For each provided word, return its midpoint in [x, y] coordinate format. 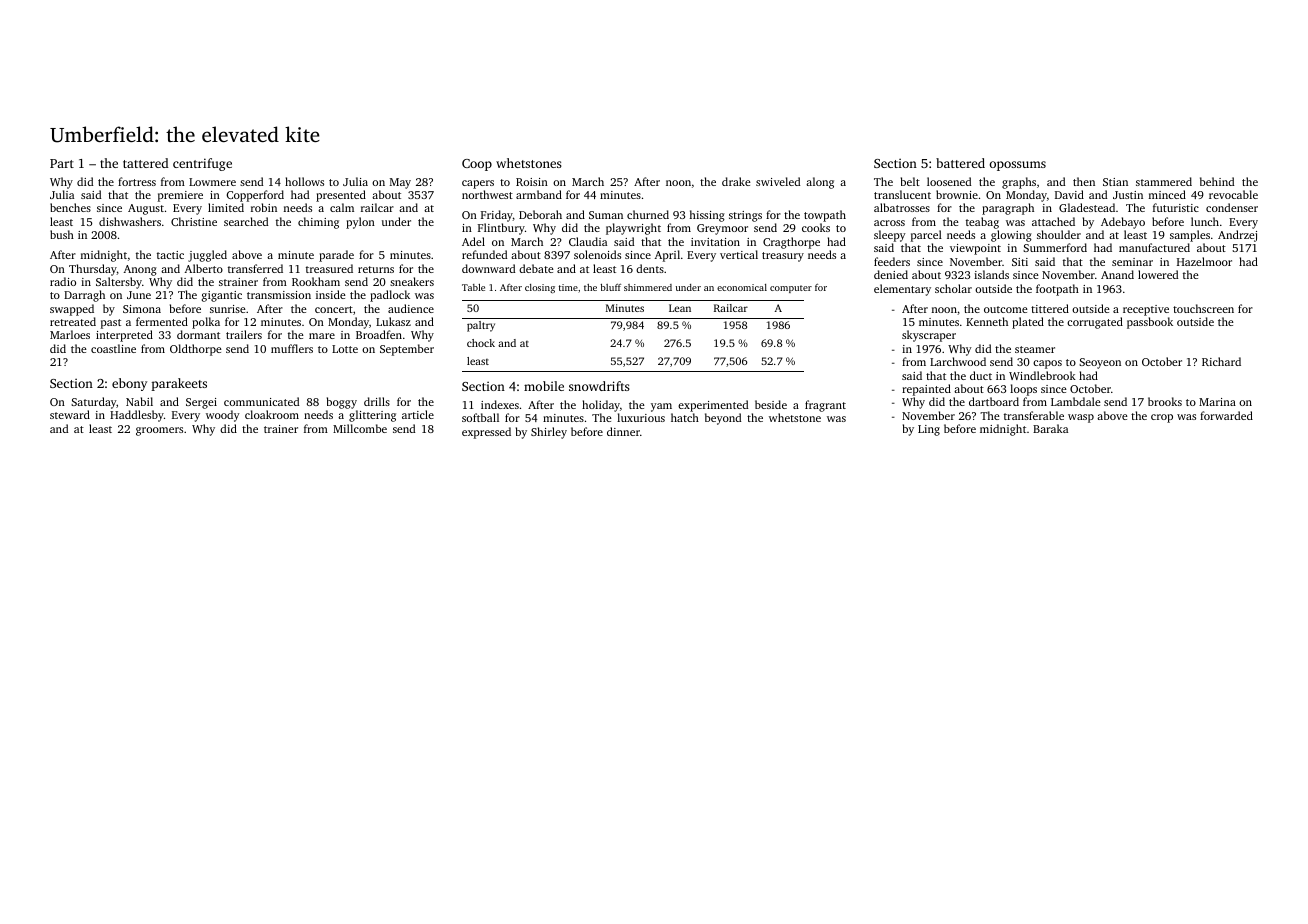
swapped [72, 310]
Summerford [1055, 247]
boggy [342, 403]
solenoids [597, 254]
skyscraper [929, 336]
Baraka [1050, 428]
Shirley [549, 433]
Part [62, 163]
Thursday [93, 270]
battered [960, 163]
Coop [477, 165]
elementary [902, 290]
